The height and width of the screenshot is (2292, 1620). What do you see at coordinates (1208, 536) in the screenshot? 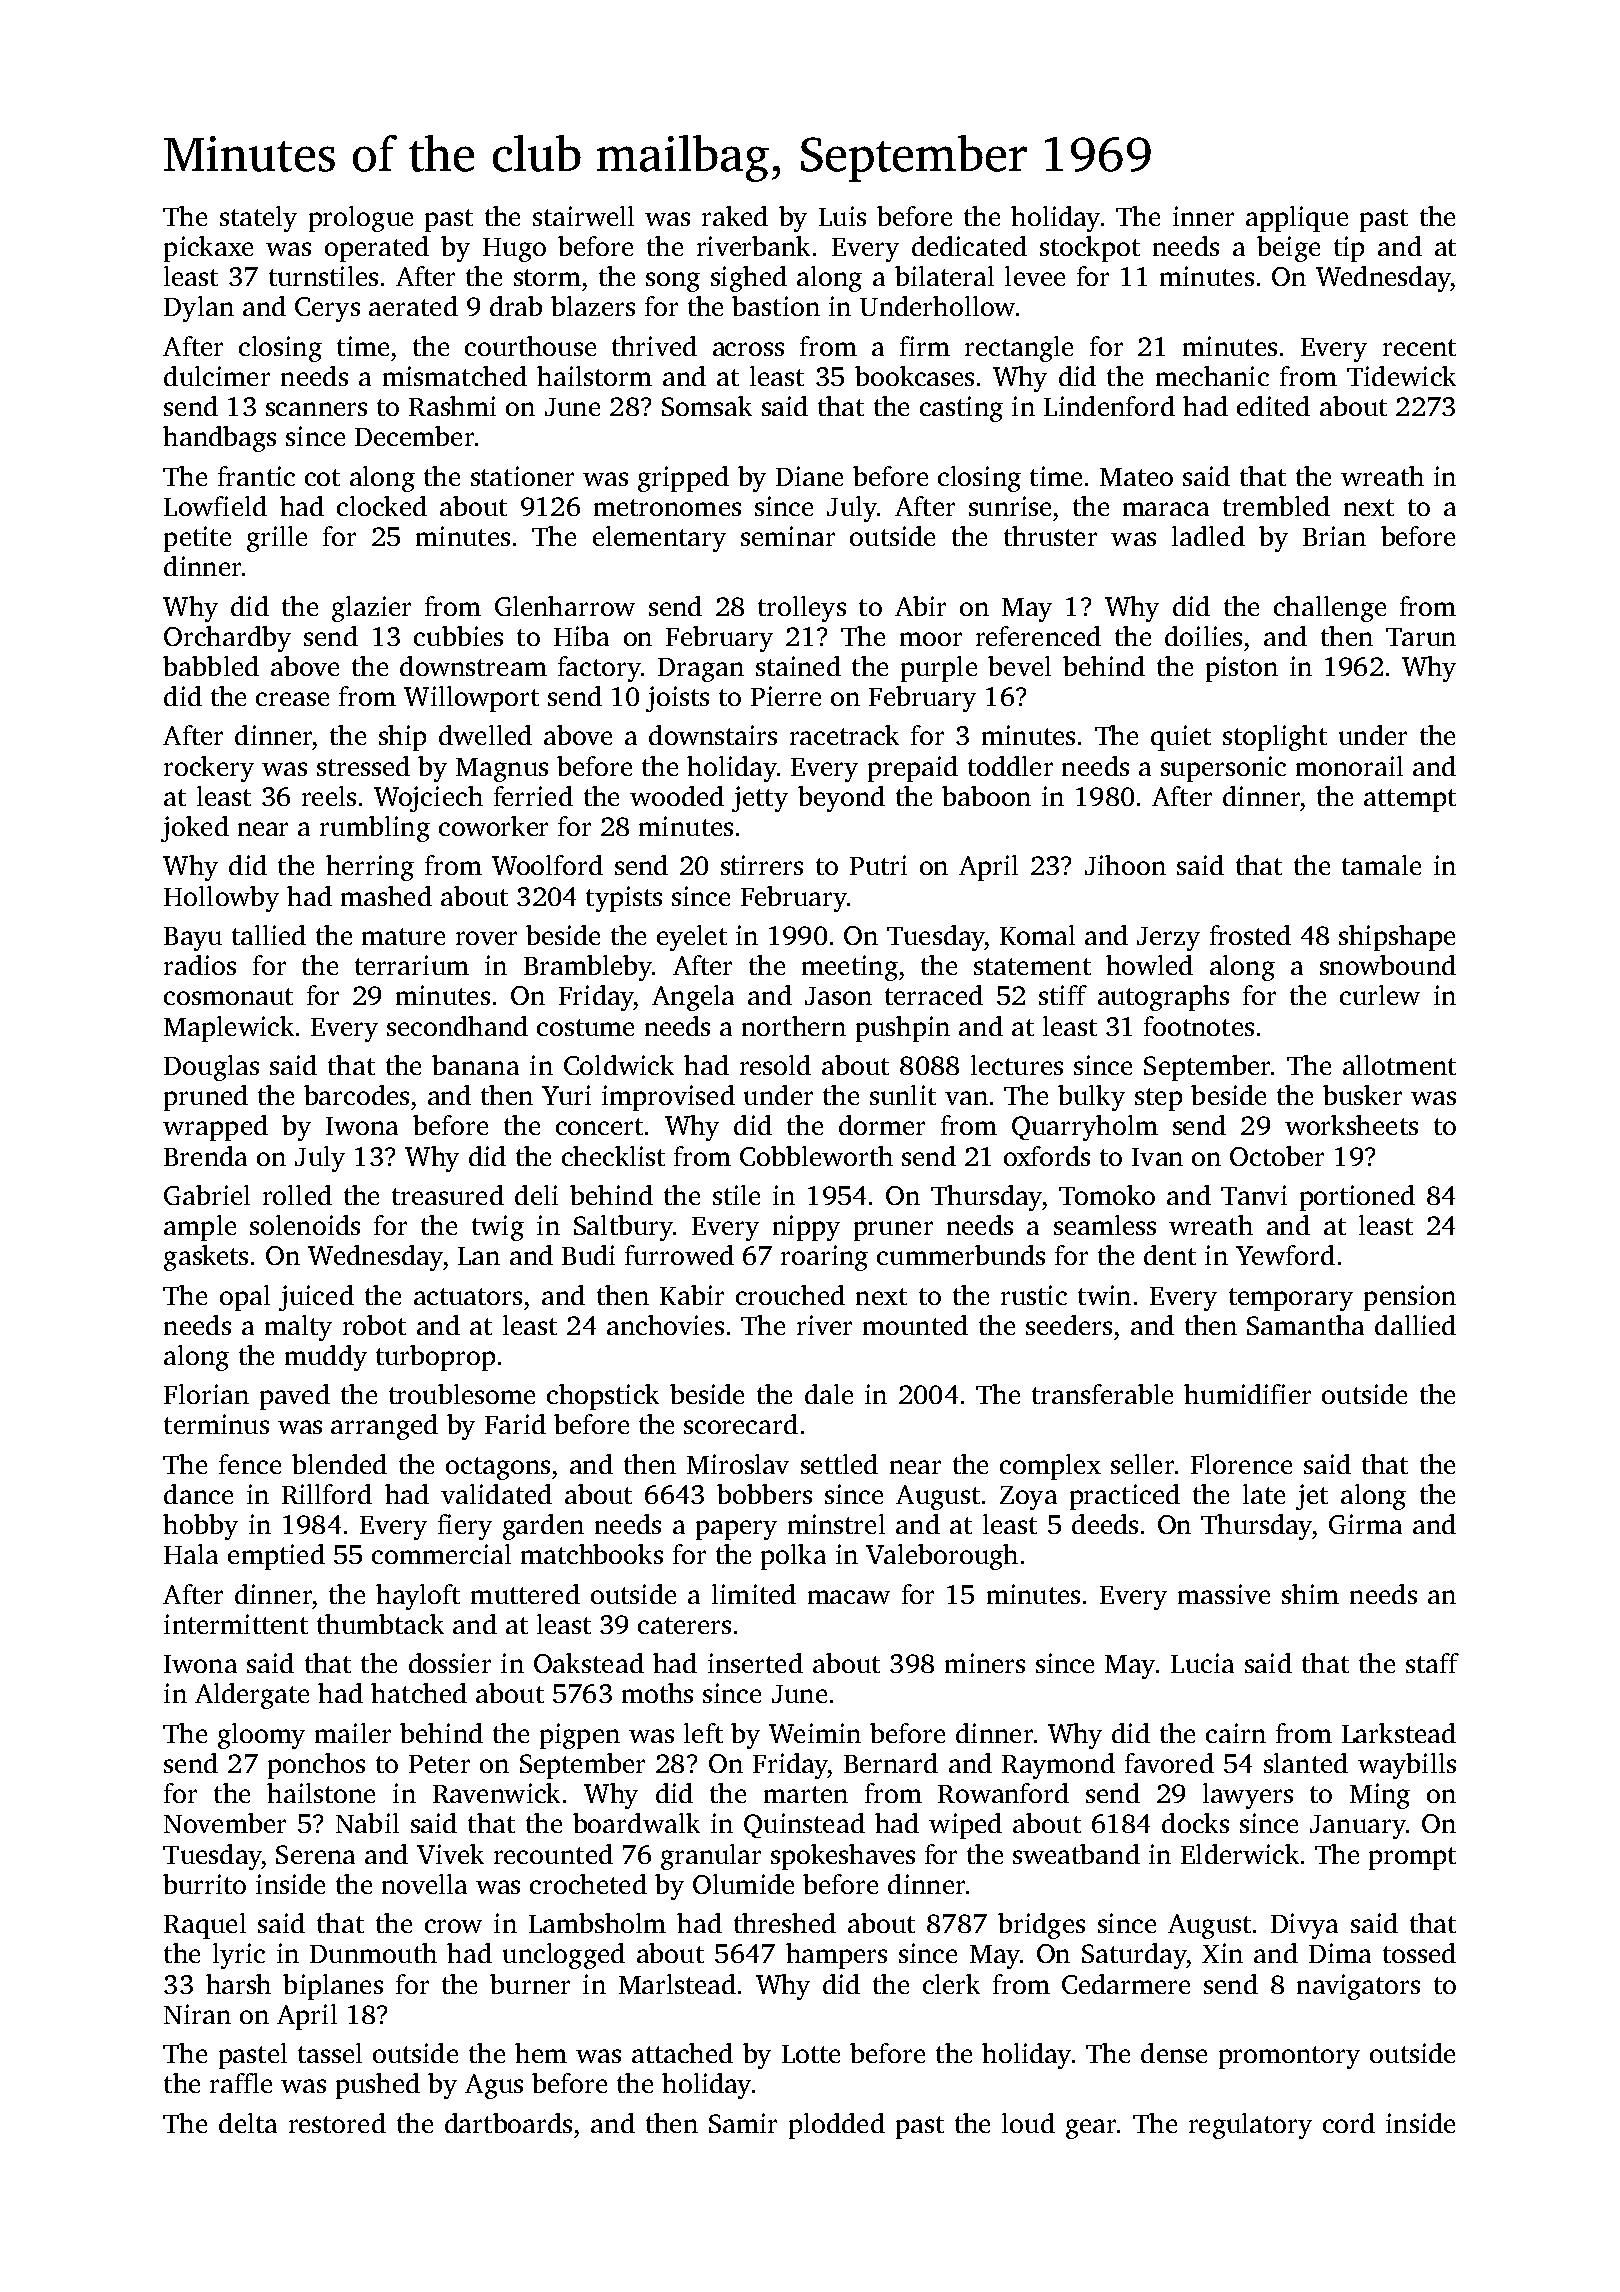
I see `ladled` at bounding box center [1208, 536].
